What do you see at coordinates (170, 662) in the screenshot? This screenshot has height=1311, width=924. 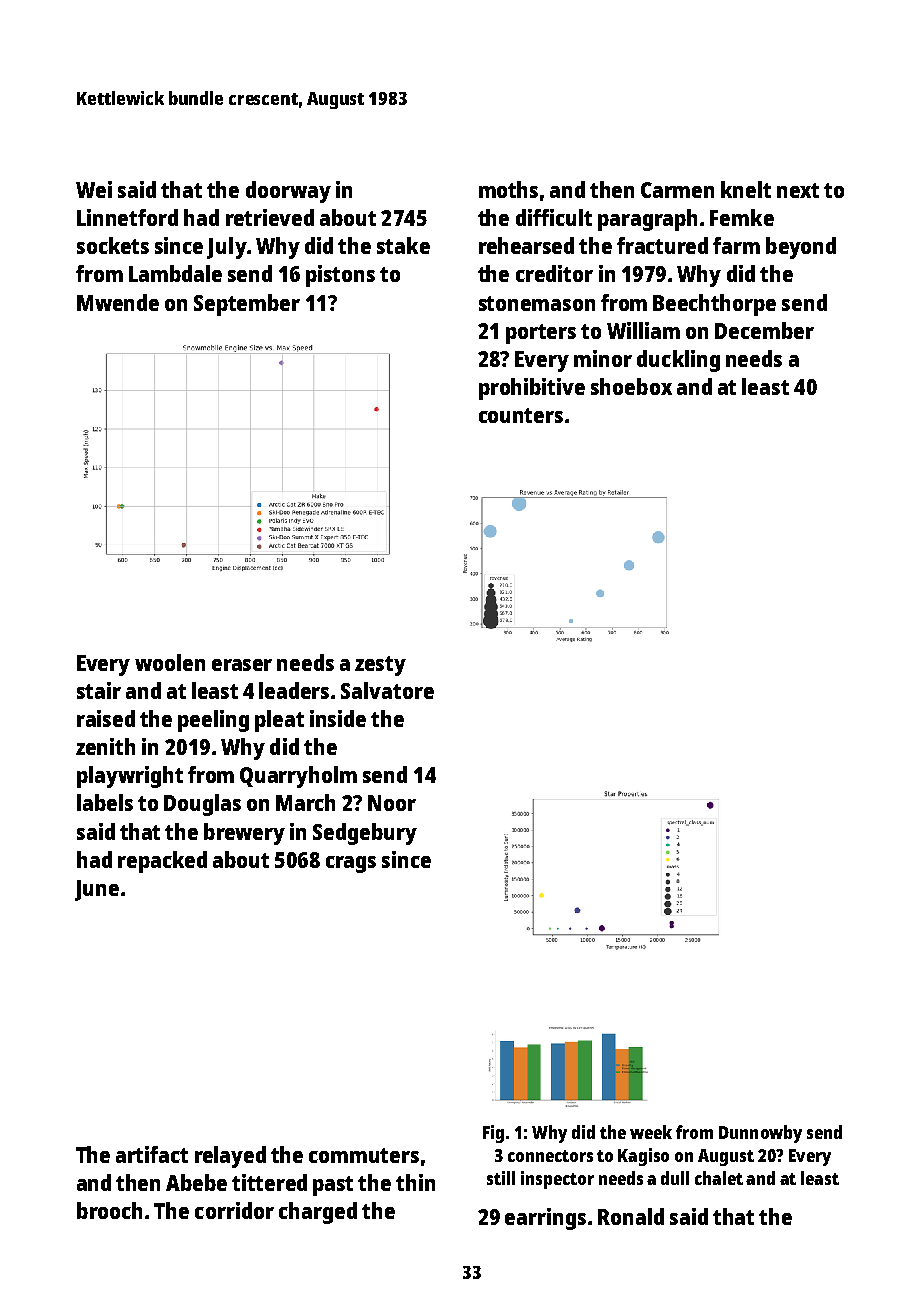 I see `woolen` at bounding box center [170, 662].
